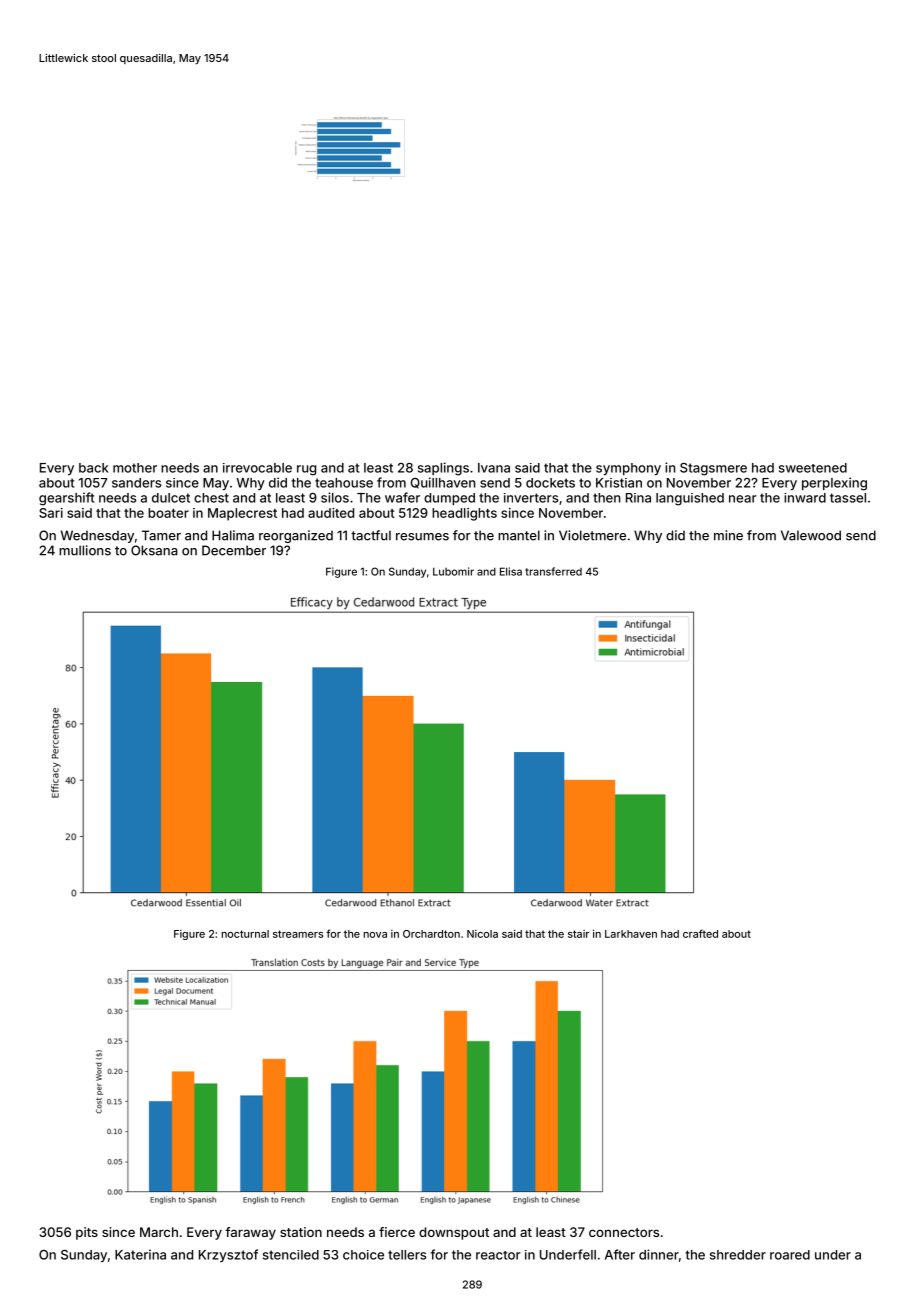  Describe the element at coordinates (511, 571) in the screenshot. I see `Elisa` at that location.
